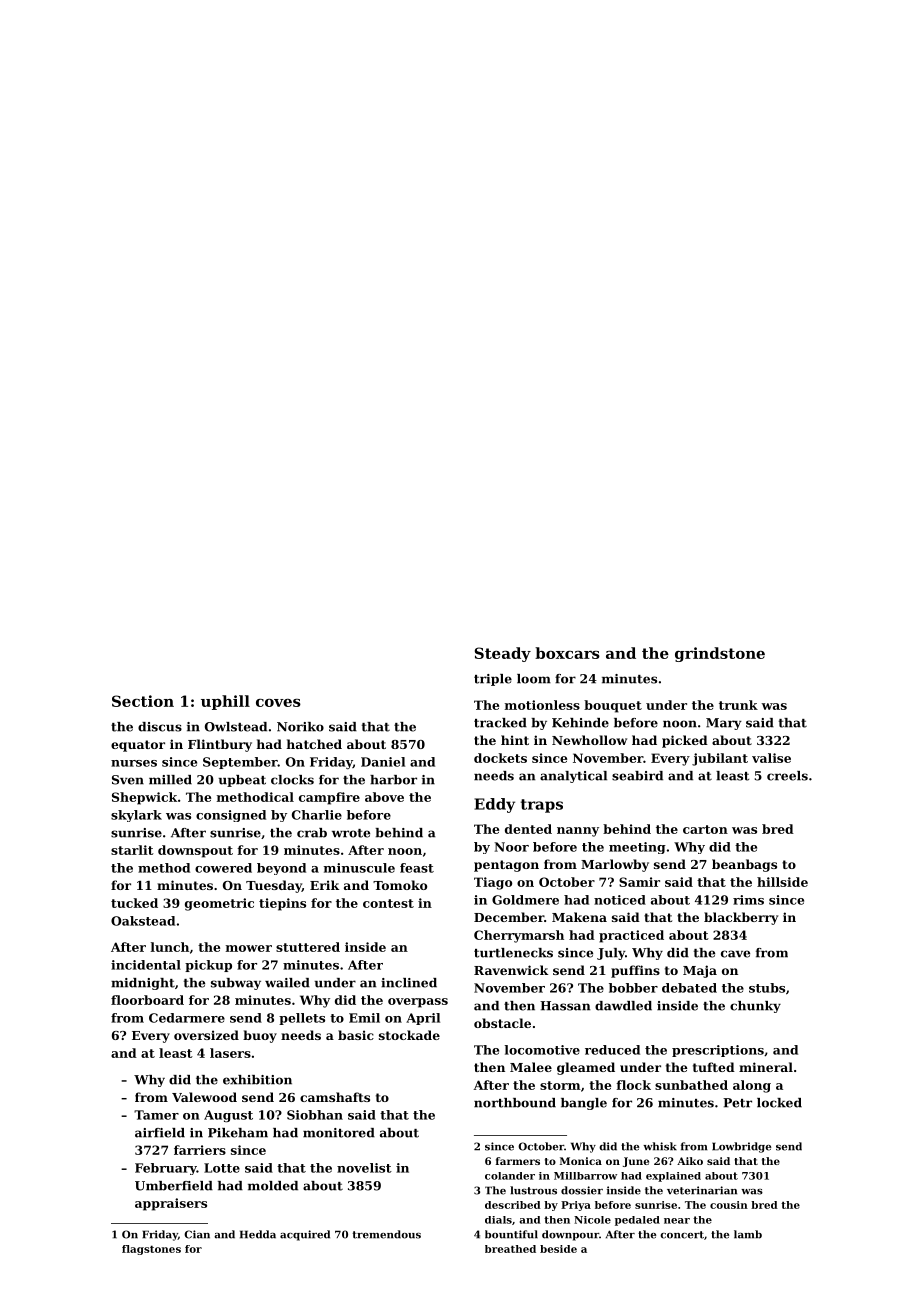  Describe the element at coordinates (315, 1115) in the screenshot. I see `Siobhan` at that location.
